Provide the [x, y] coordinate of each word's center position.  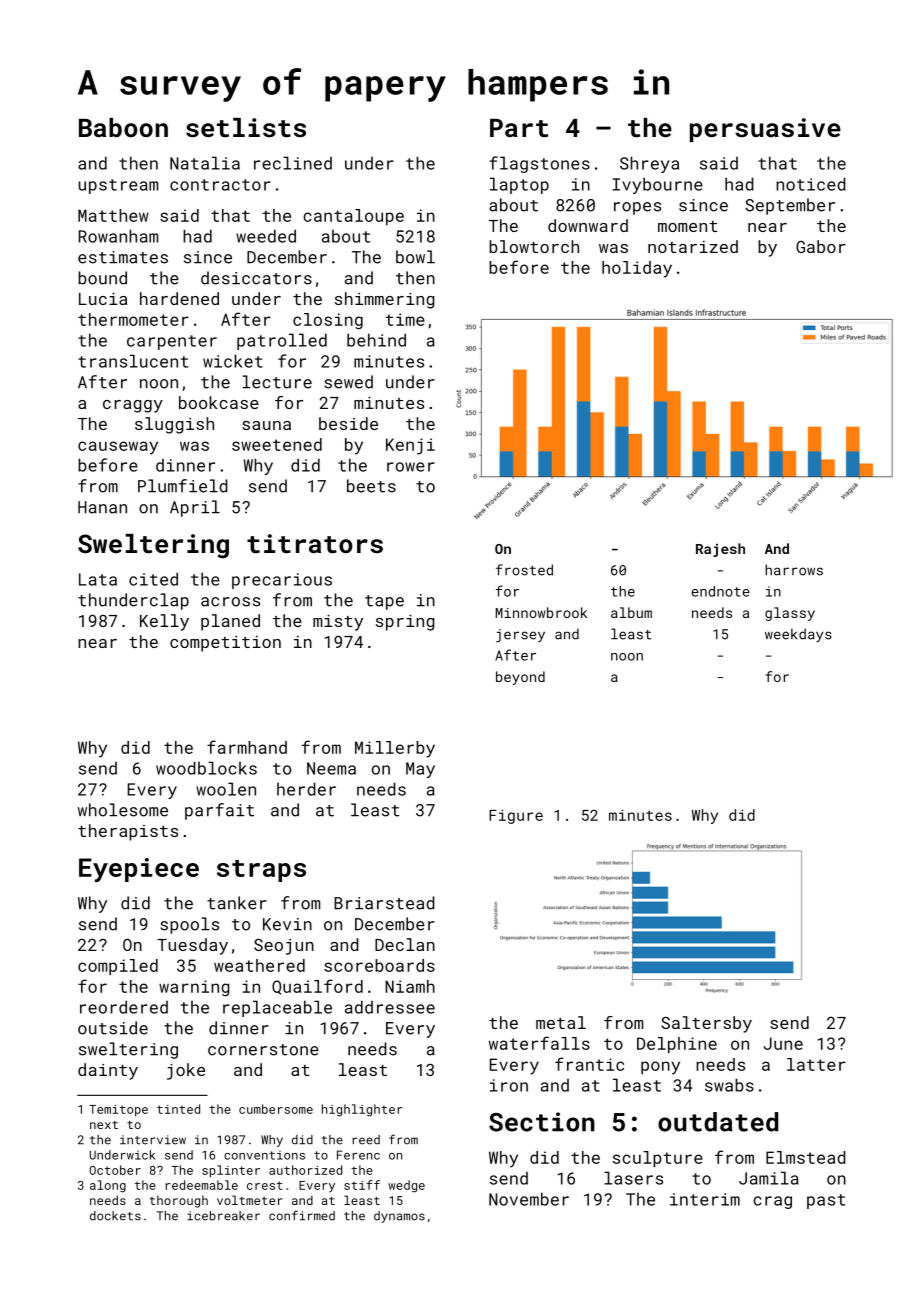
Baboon [123, 127]
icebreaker [223, 1216]
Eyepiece [139, 870]
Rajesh [720, 550]
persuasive [765, 130]
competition [225, 644]
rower [411, 467]
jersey [520, 636]
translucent [133, 361]
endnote [720, 591]
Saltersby [706, 1024]
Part [519, 128]
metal [561, 1022]
